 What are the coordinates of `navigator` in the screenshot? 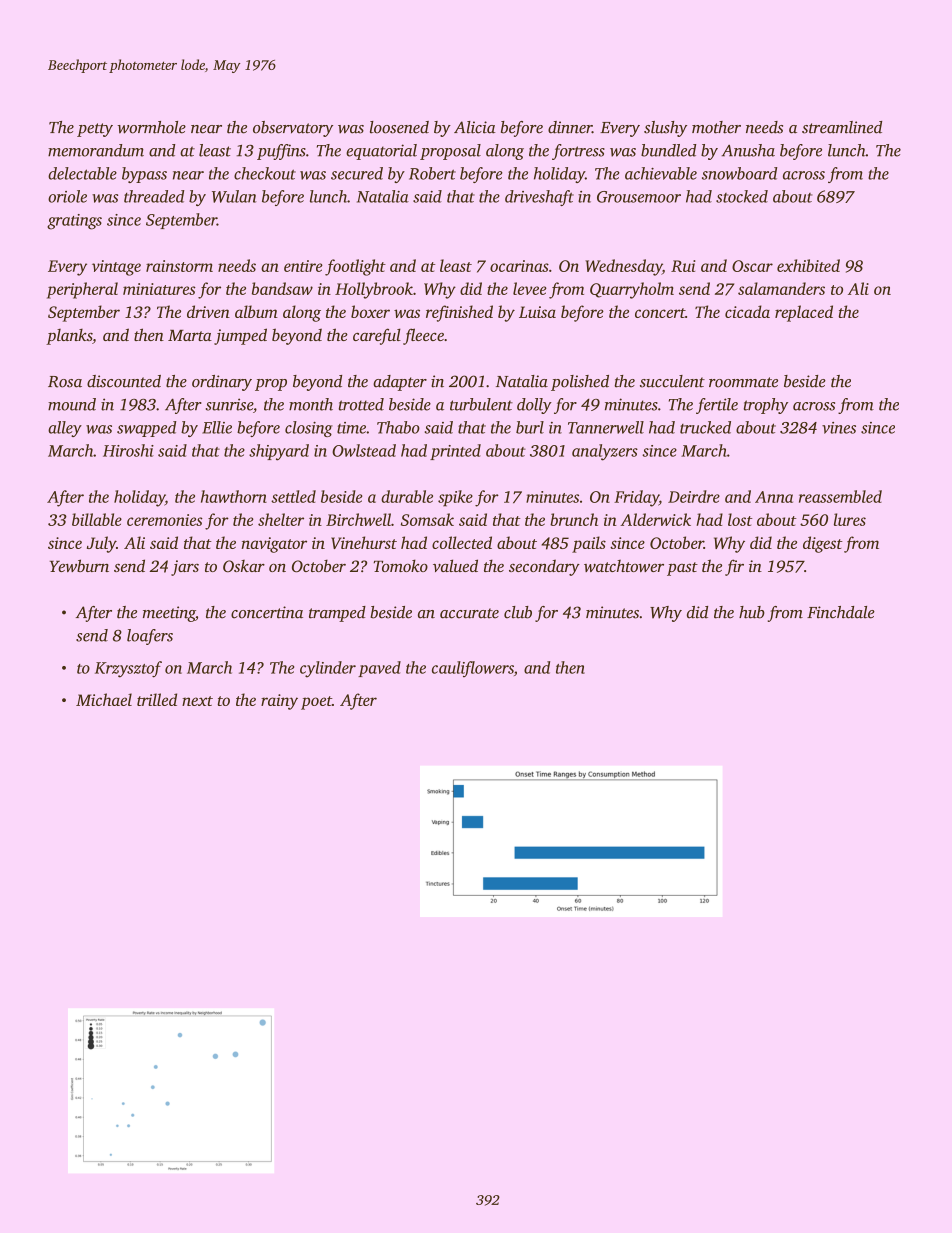 It's located at (274, 545).
